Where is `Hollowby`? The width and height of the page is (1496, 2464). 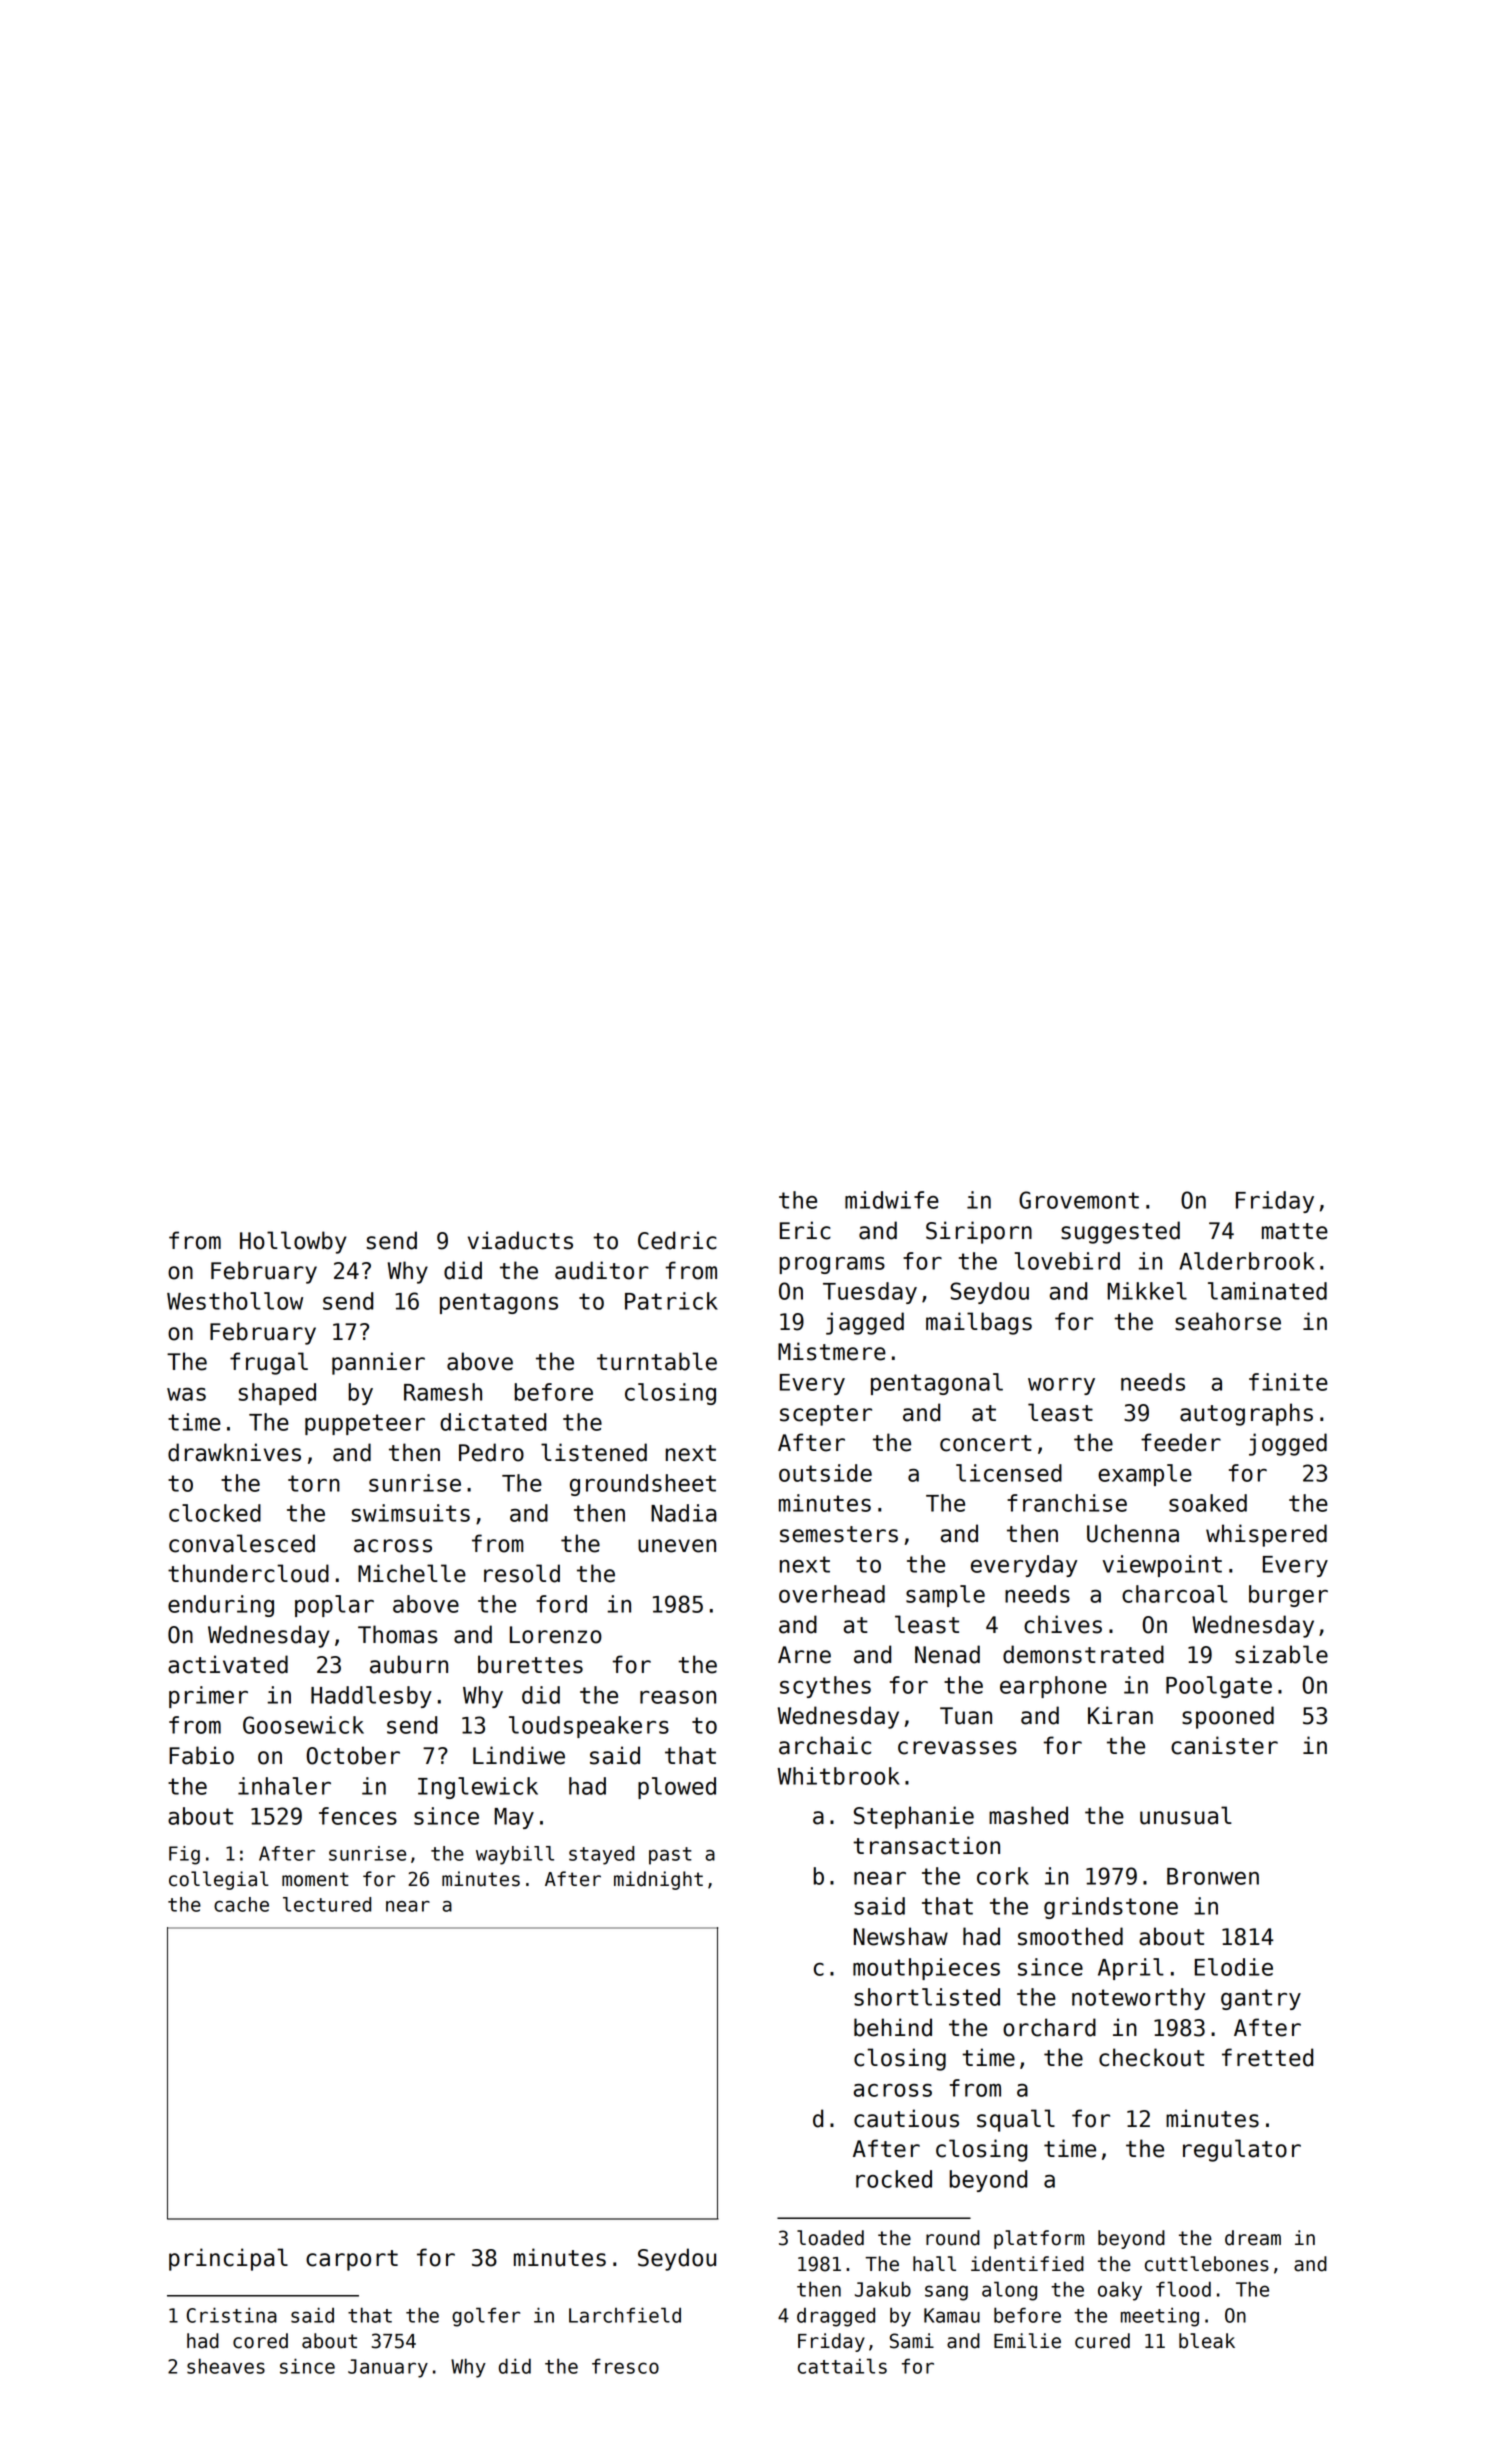 Hollowby is located at coordinates (293, 1242).
